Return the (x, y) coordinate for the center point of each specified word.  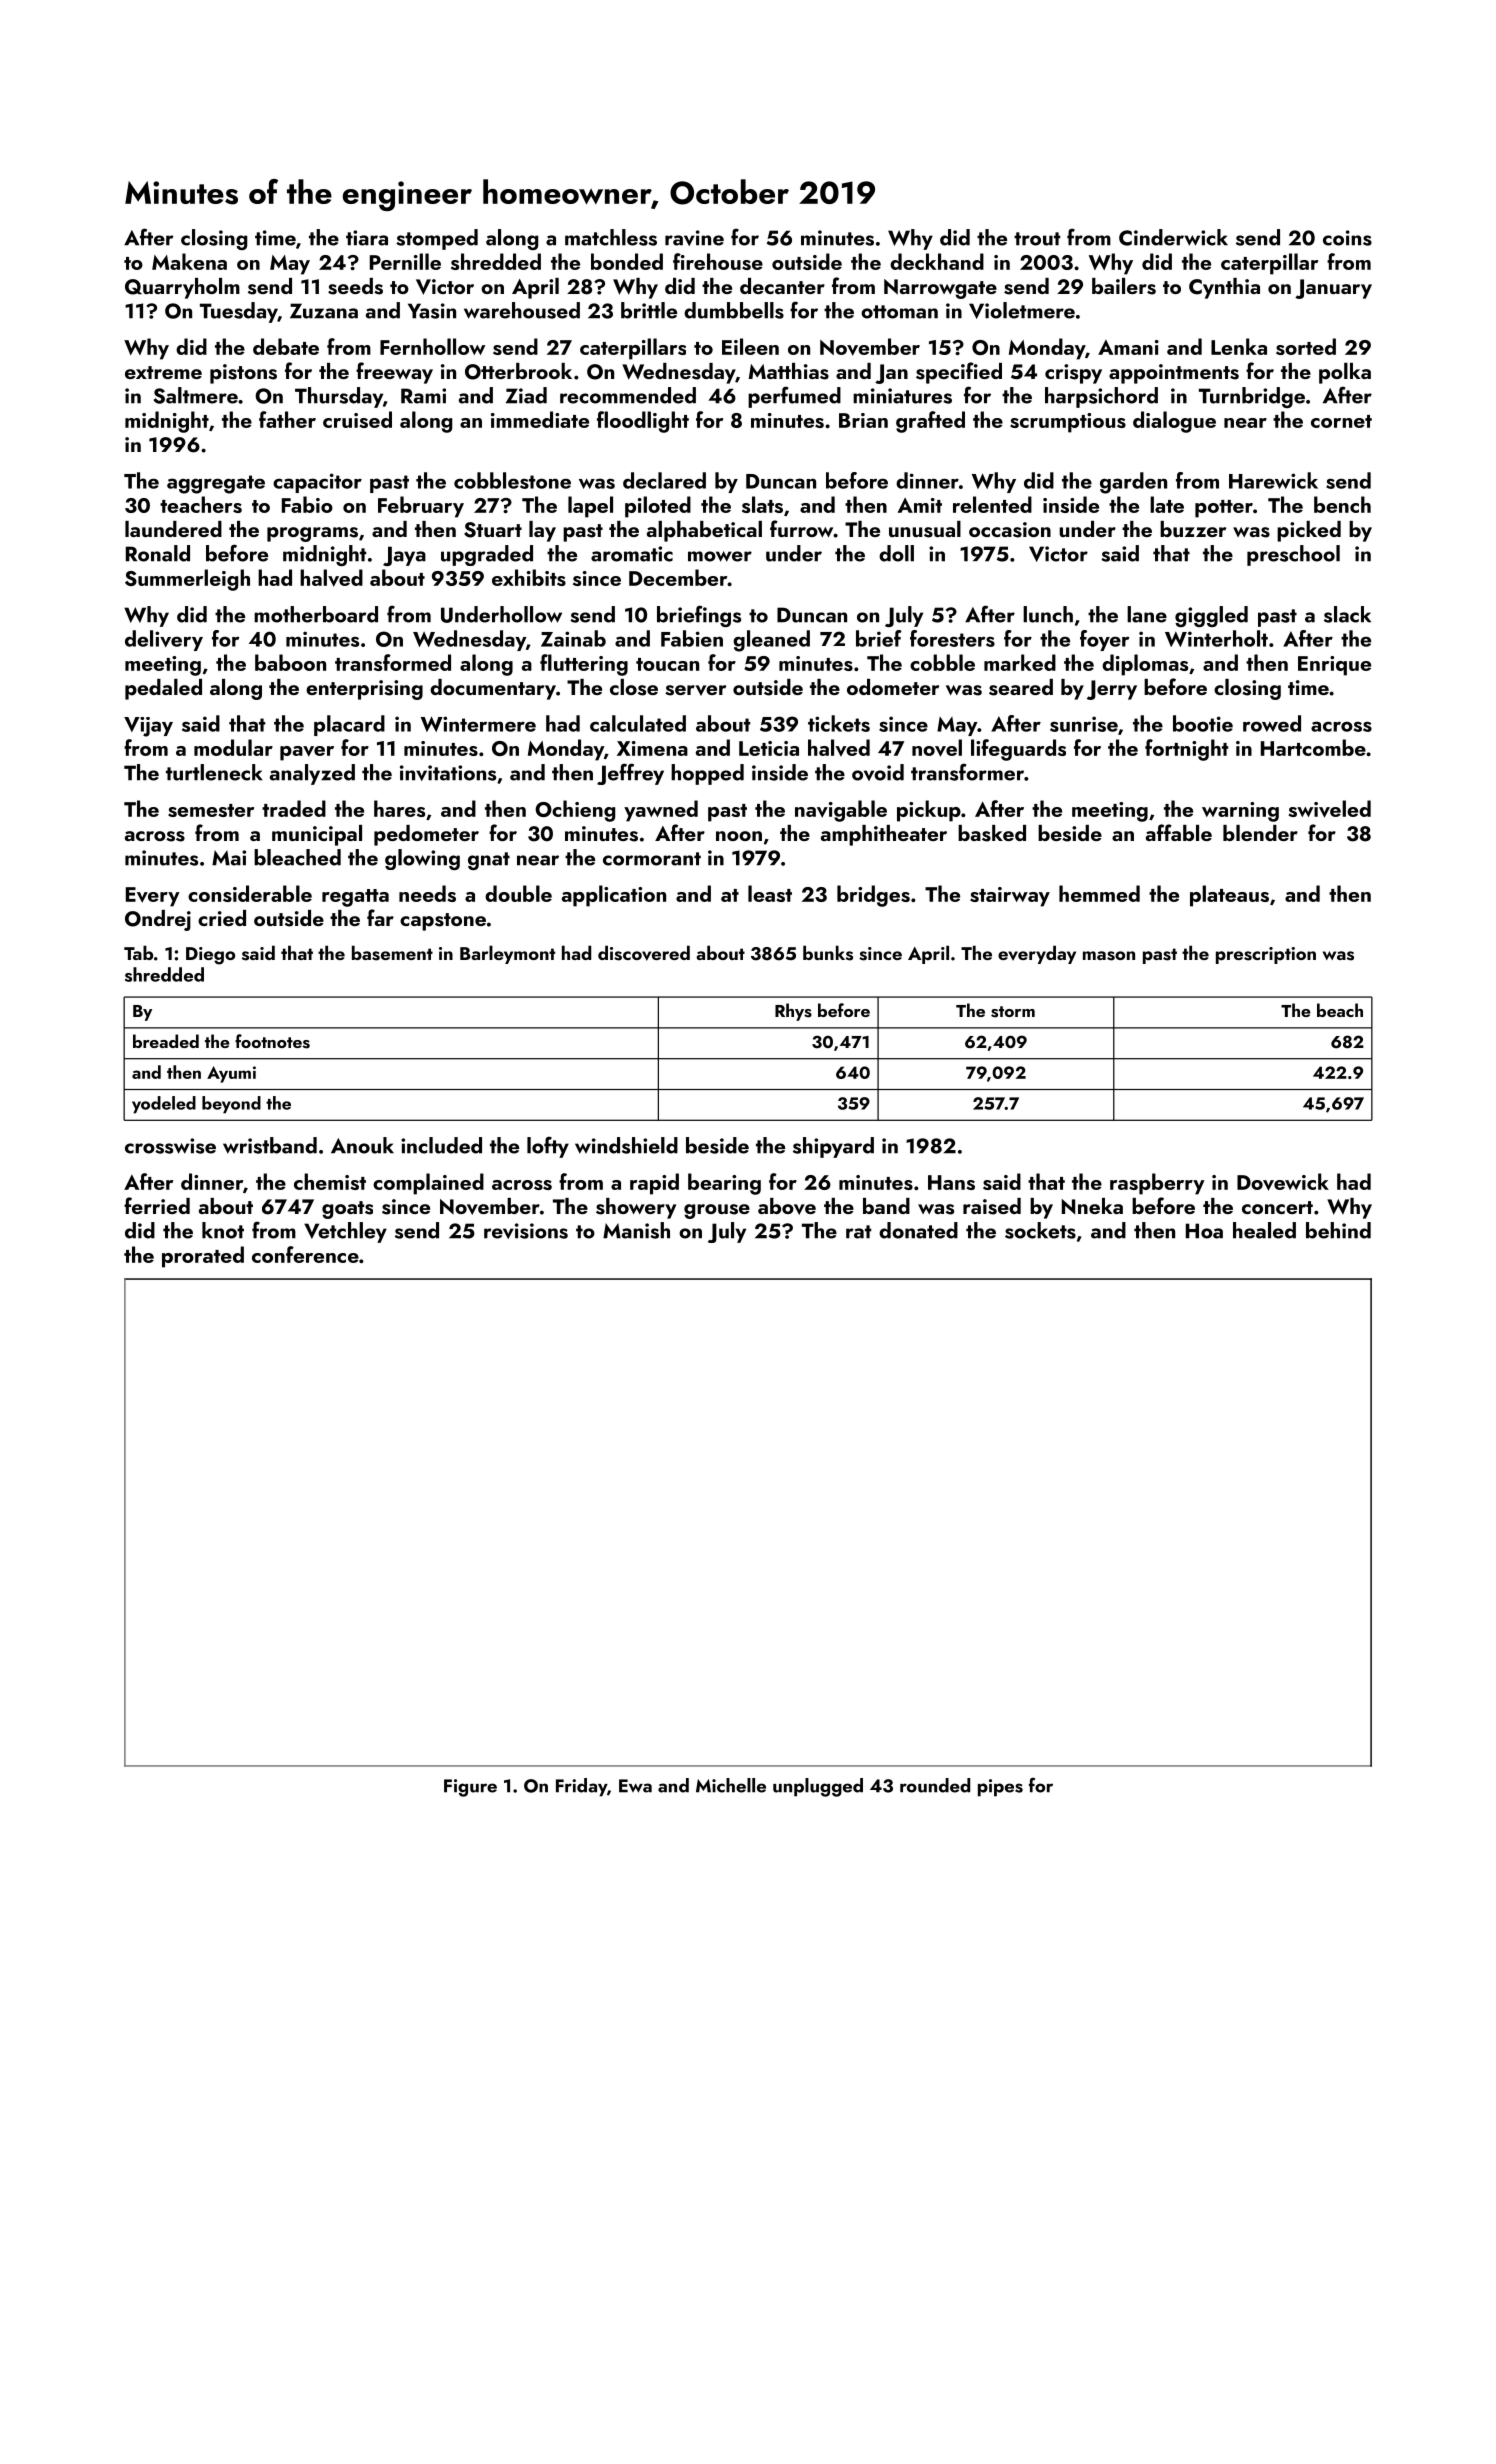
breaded (166, 1041)
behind (1338, 1230)
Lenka (1239, 346)
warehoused (522, 310)
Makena (189, 261)
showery (636, 1208)
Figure (470, 1788)
